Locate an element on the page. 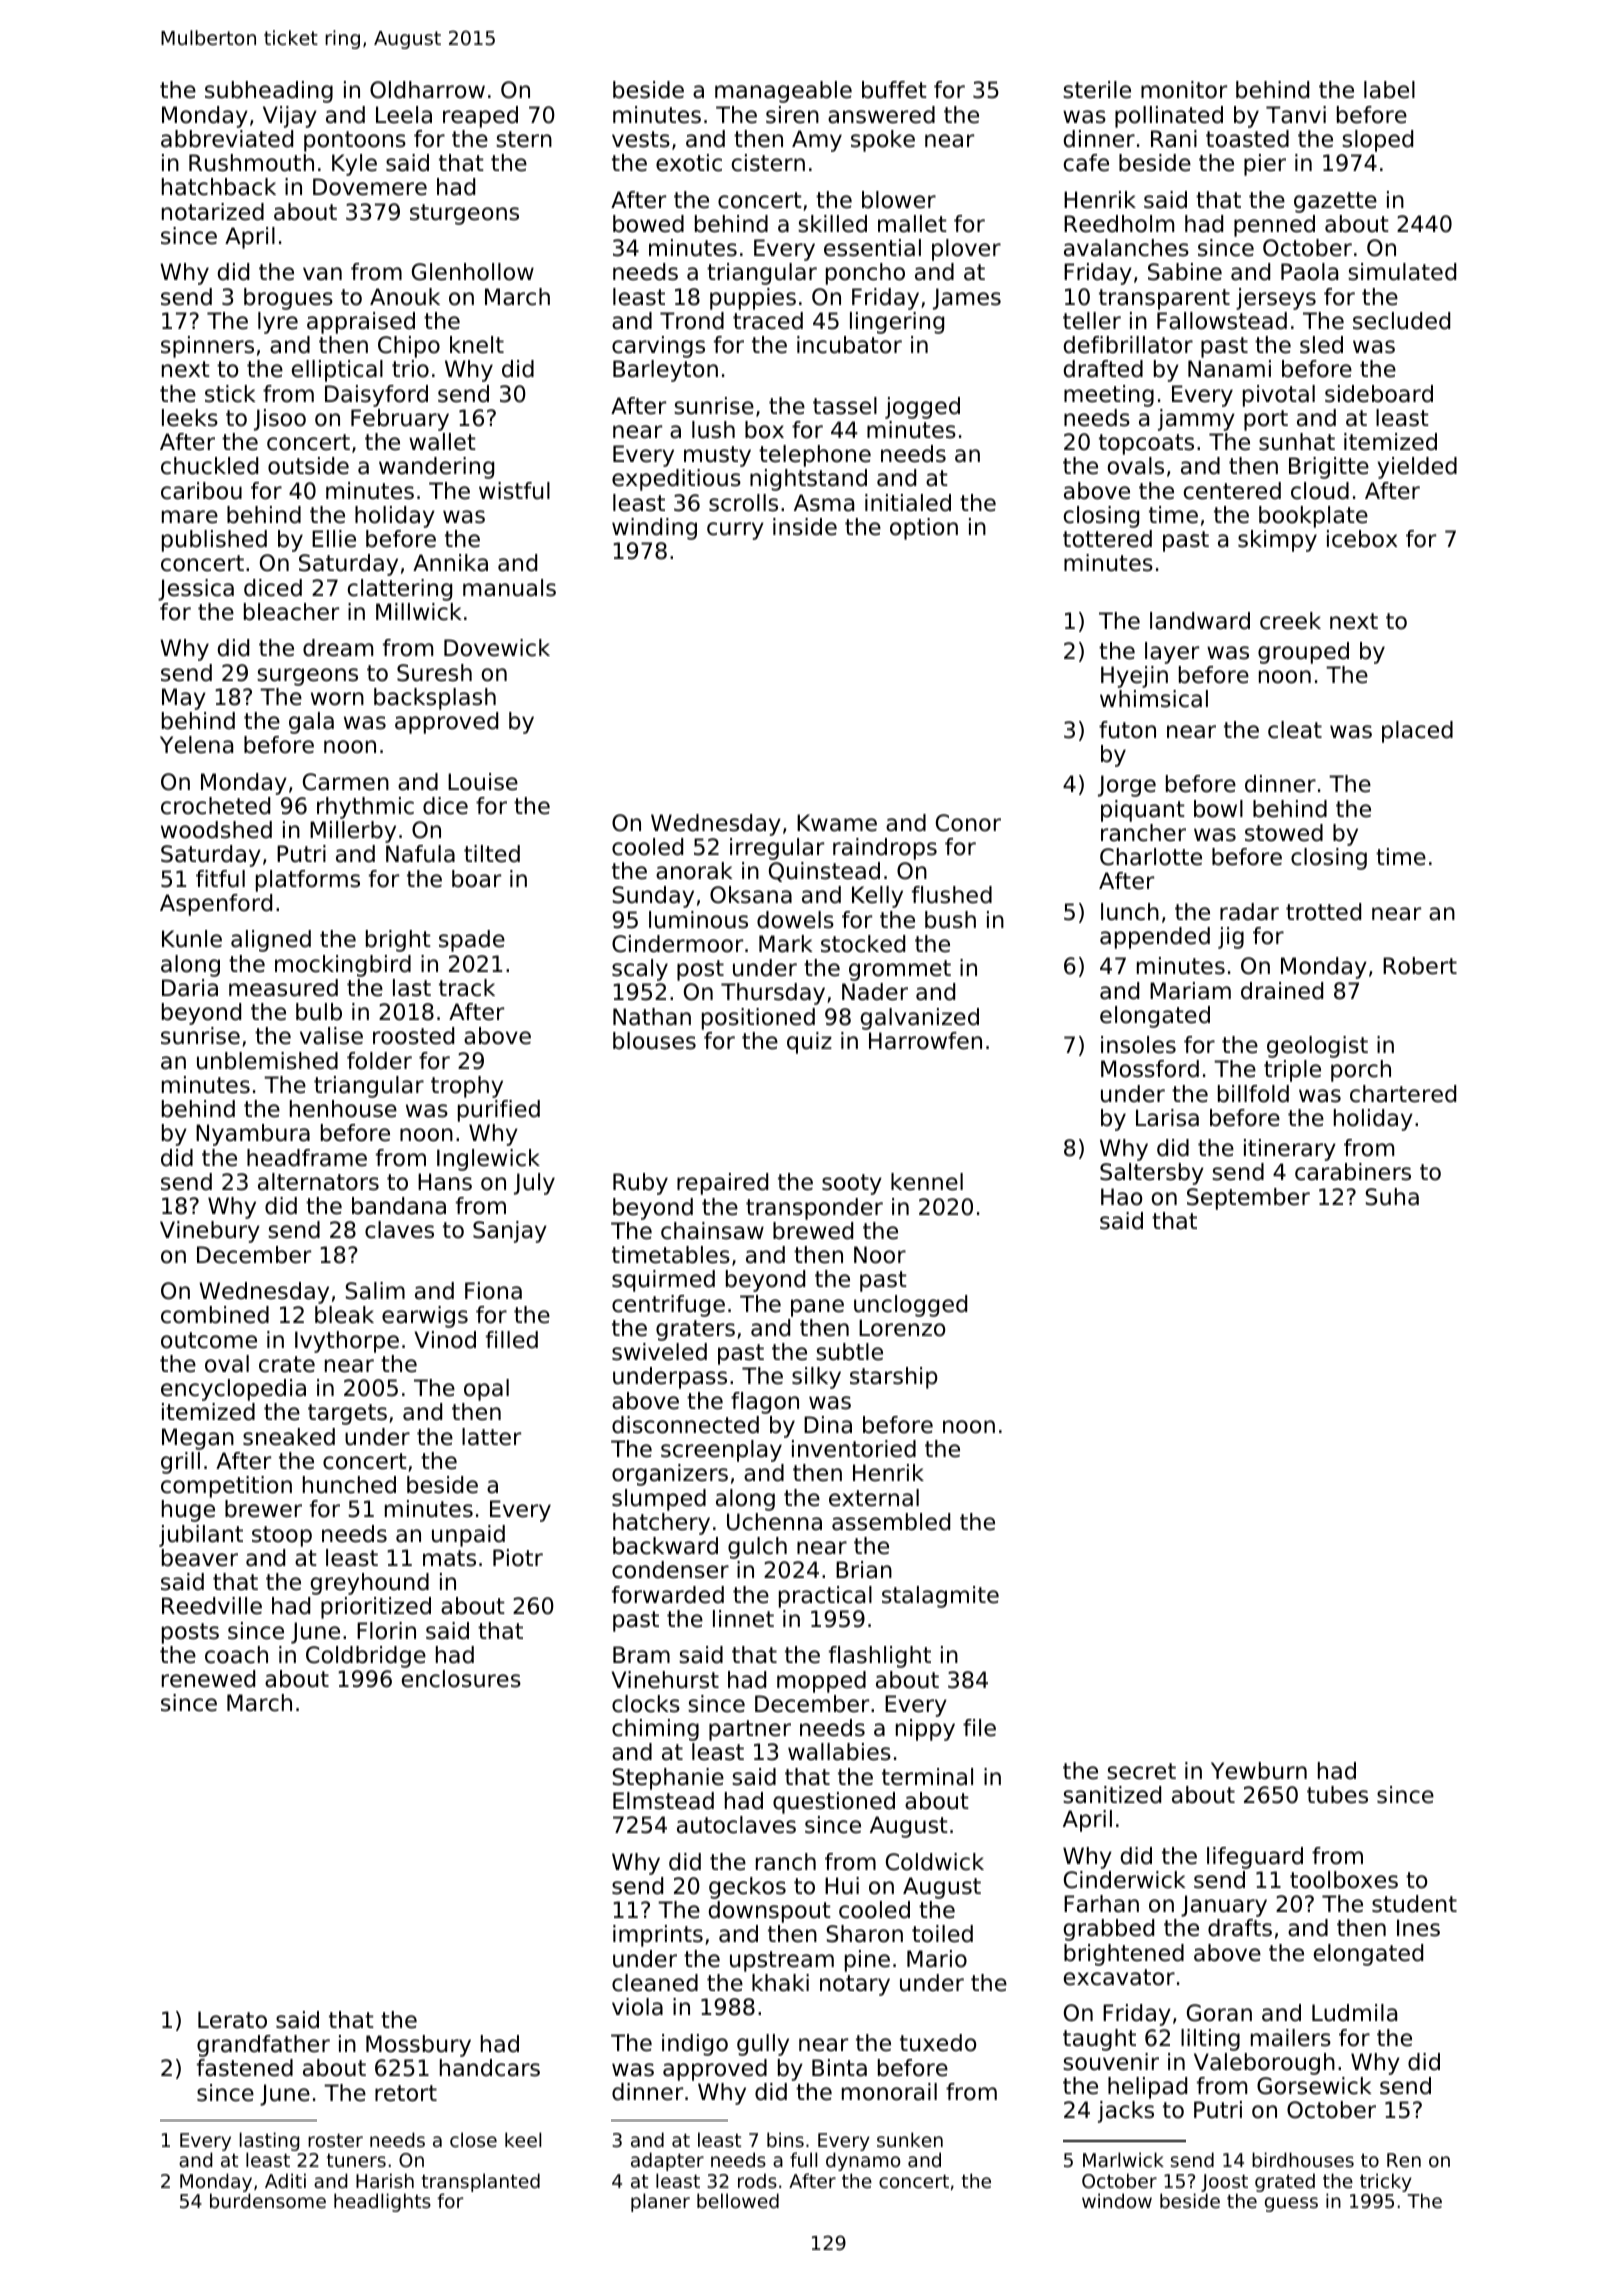 The height and width of the page is (2292, 1620). Saltersby is located at coordinates (1152, 1174).
